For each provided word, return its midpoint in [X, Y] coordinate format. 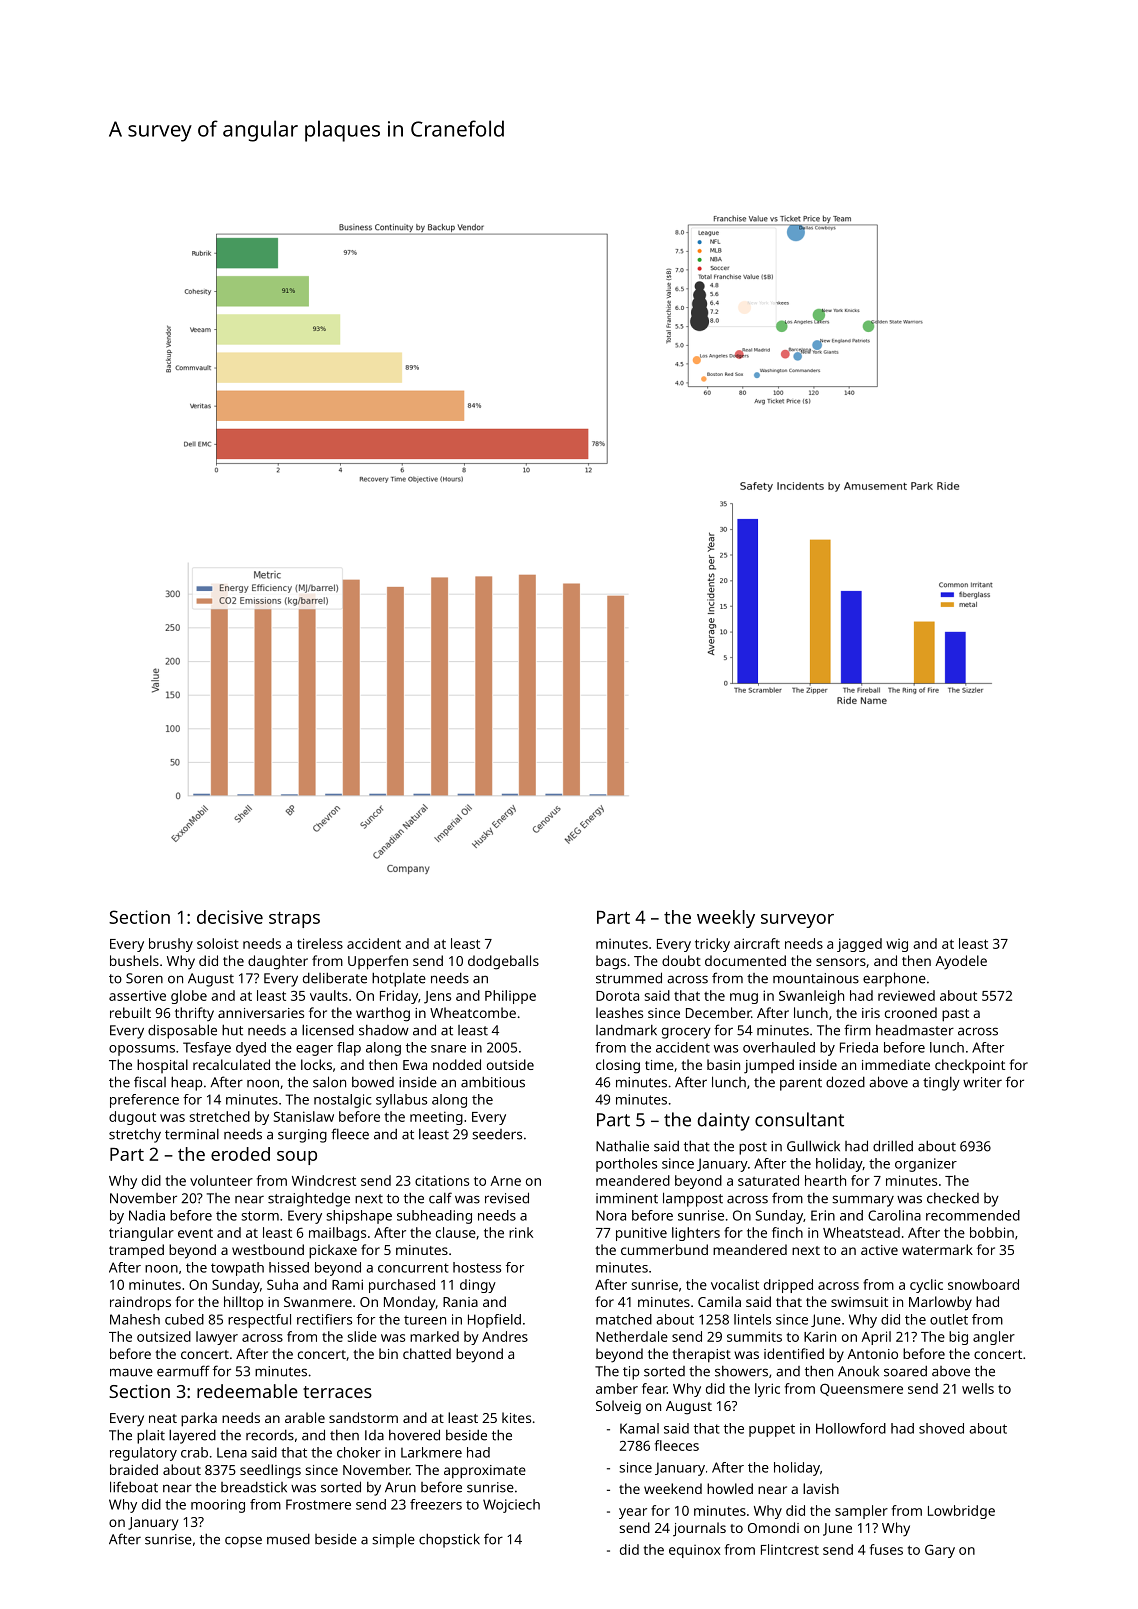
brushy [171, 945]
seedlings [270, 1471]
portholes [626, 1165]
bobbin [992, 1232]
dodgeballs [503, 962]
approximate [485, 1472]
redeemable [247, 1391]
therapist [701, 1355]
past [955, 1015]
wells [978, 1388]
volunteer [221, 1180]
